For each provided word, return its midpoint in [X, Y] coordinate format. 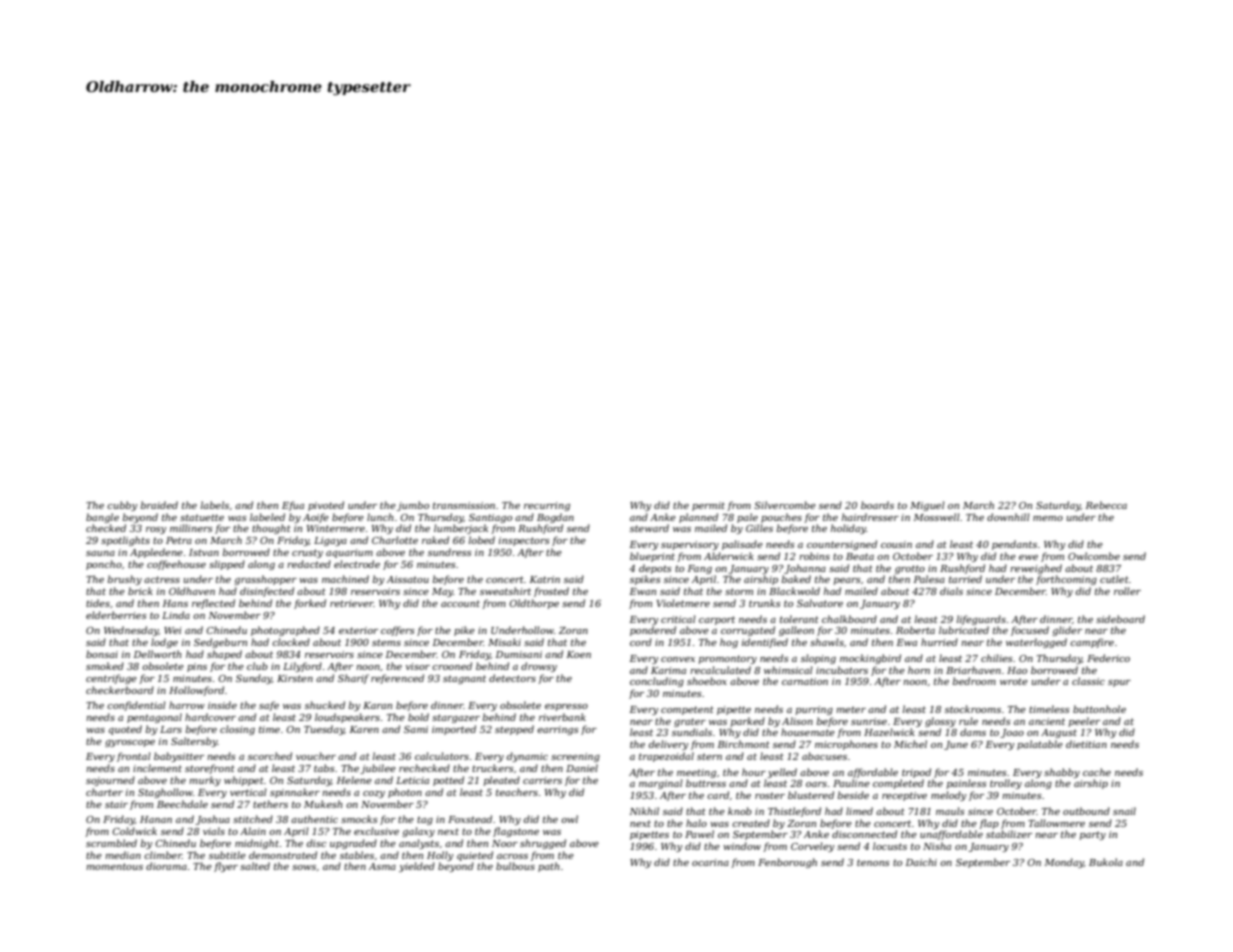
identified [765, 643]
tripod [916, 773]
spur [1119, 683]
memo [1048, 518]
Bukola [1106, 862]
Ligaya [330, 541]
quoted [125, 730]
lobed [481, 540]
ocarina [710, 862]
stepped [514, 730]
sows [304, 867]
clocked [291, 642]
